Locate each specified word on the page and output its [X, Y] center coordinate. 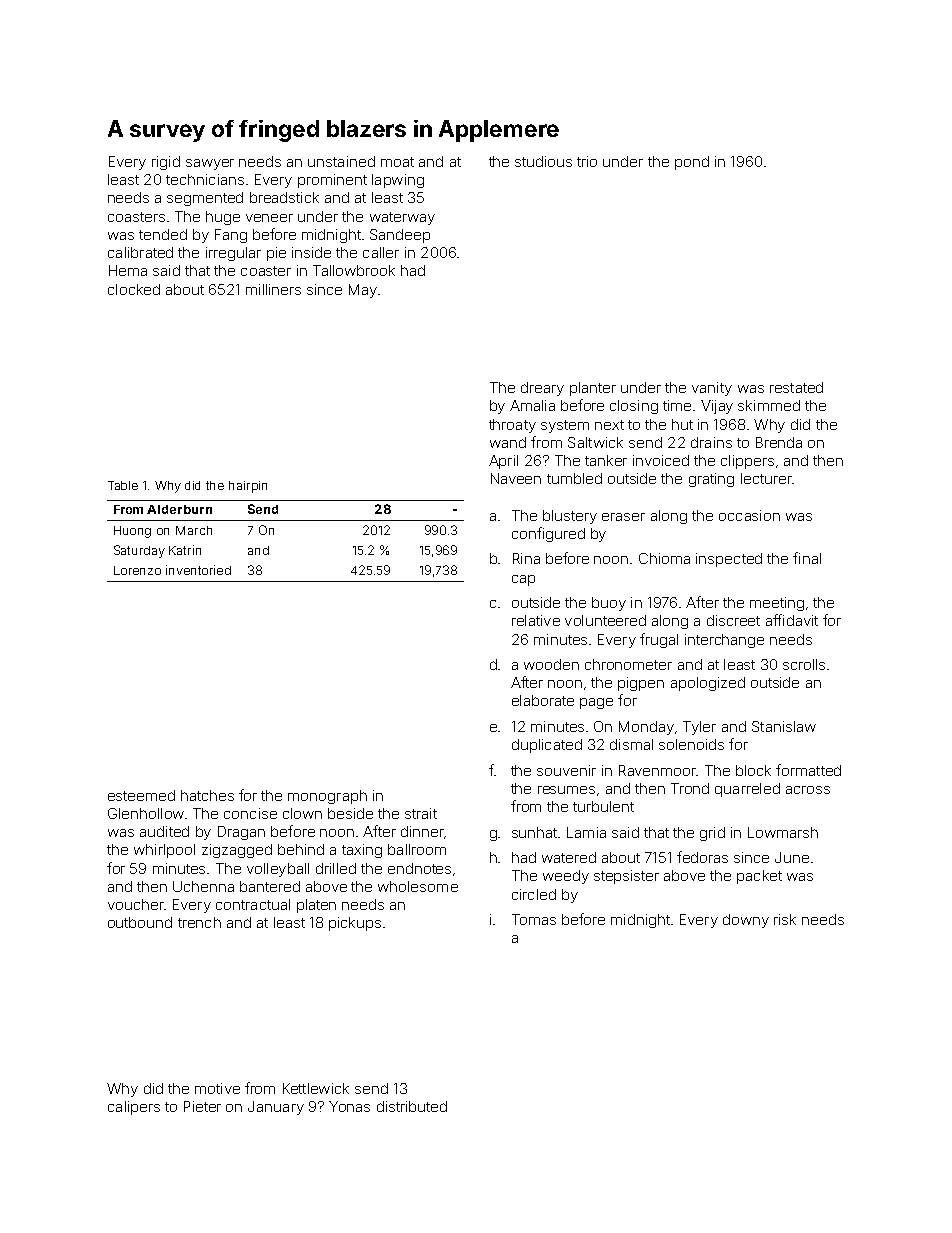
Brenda [779, 442]
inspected [729, 560]
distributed [412, 1106]
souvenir [566, 770]
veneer [269, 218]
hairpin [248, 487]
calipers [134, 1108]
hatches [207, 795]
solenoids [691, 744]
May [363, 291]
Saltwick [595, 442]
